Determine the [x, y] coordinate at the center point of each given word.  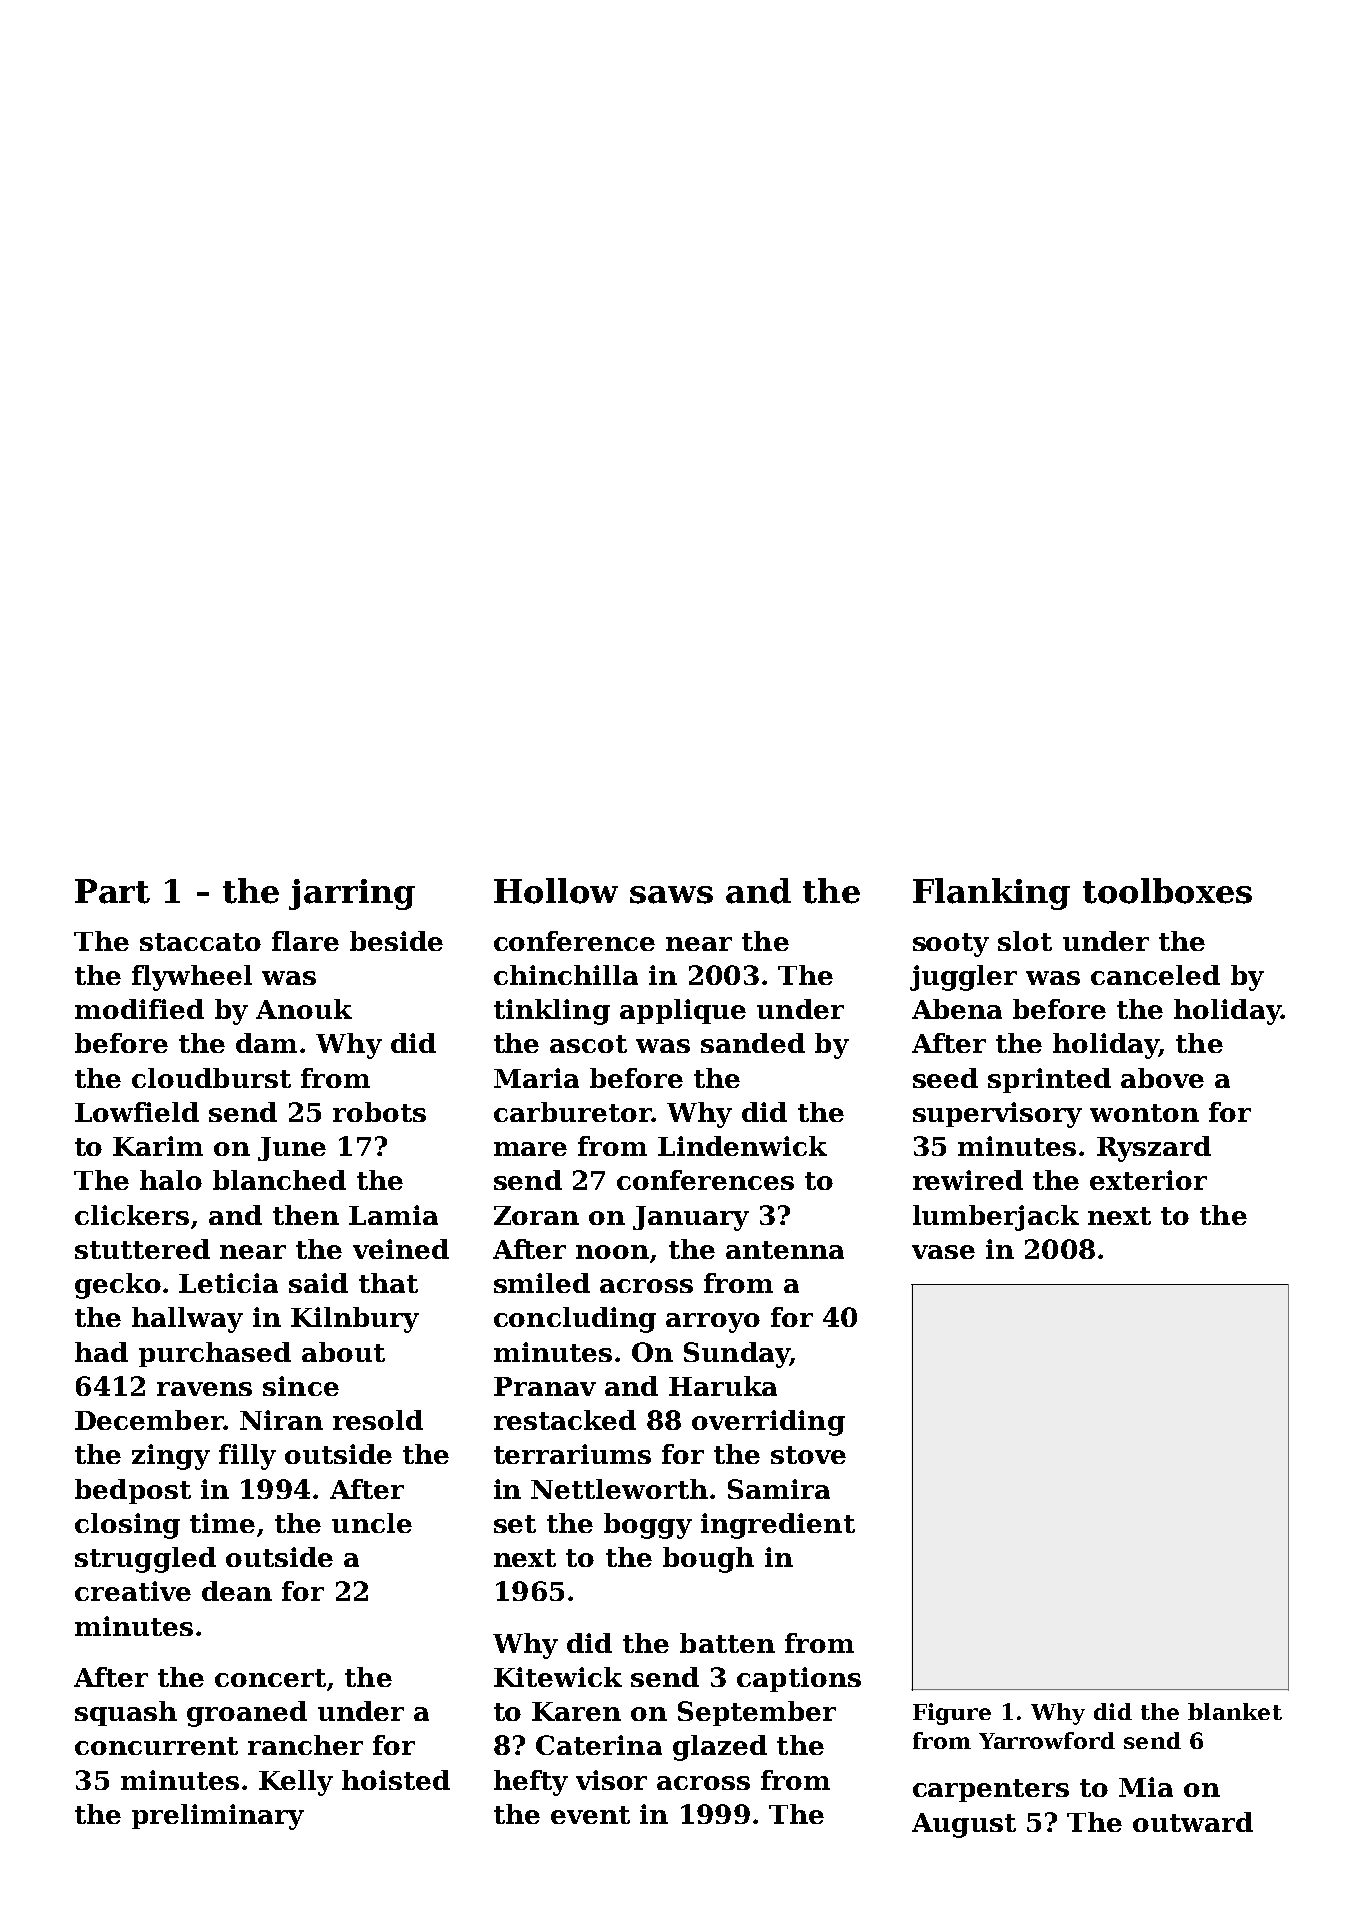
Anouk [304, 1009]
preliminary [218, 1817]
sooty [951, 945]
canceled [1155, 975]
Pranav [545, 1386]
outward [1193, 1822]
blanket [1235, 1711]
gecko [118, 1286]
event [590, 1815]
